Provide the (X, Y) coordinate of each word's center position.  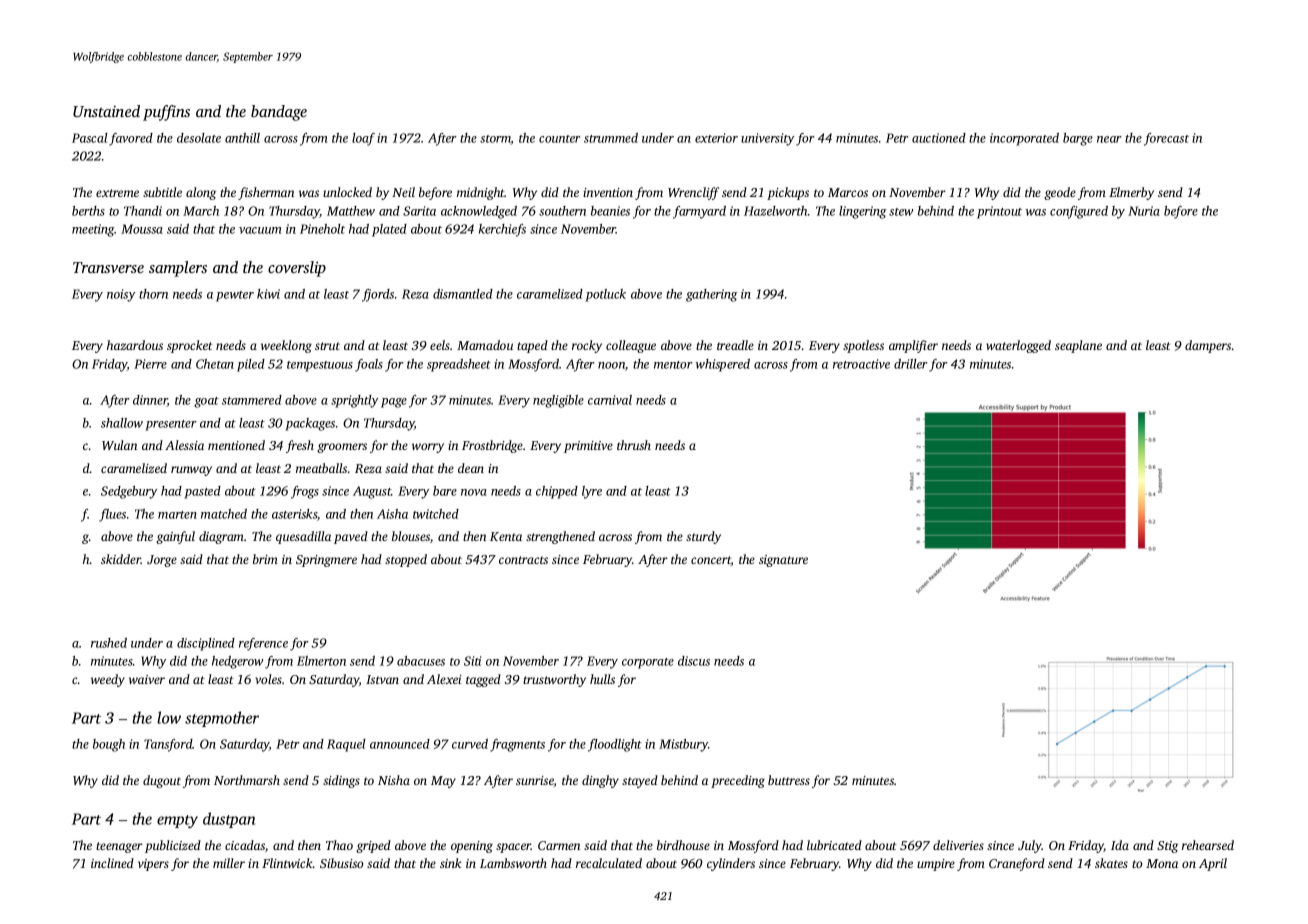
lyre (592, 492)
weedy (108, 680)
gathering (712, 295)
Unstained (106, 111)
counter (560, 139)
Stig (1167, 847)
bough (109, 745)
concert (711, 560)
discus (694, 661)
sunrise (535, 780)
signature (783, 561)
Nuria (1144, 211)
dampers (1208, 346)
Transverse (108, 267)
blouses (411, 536)
